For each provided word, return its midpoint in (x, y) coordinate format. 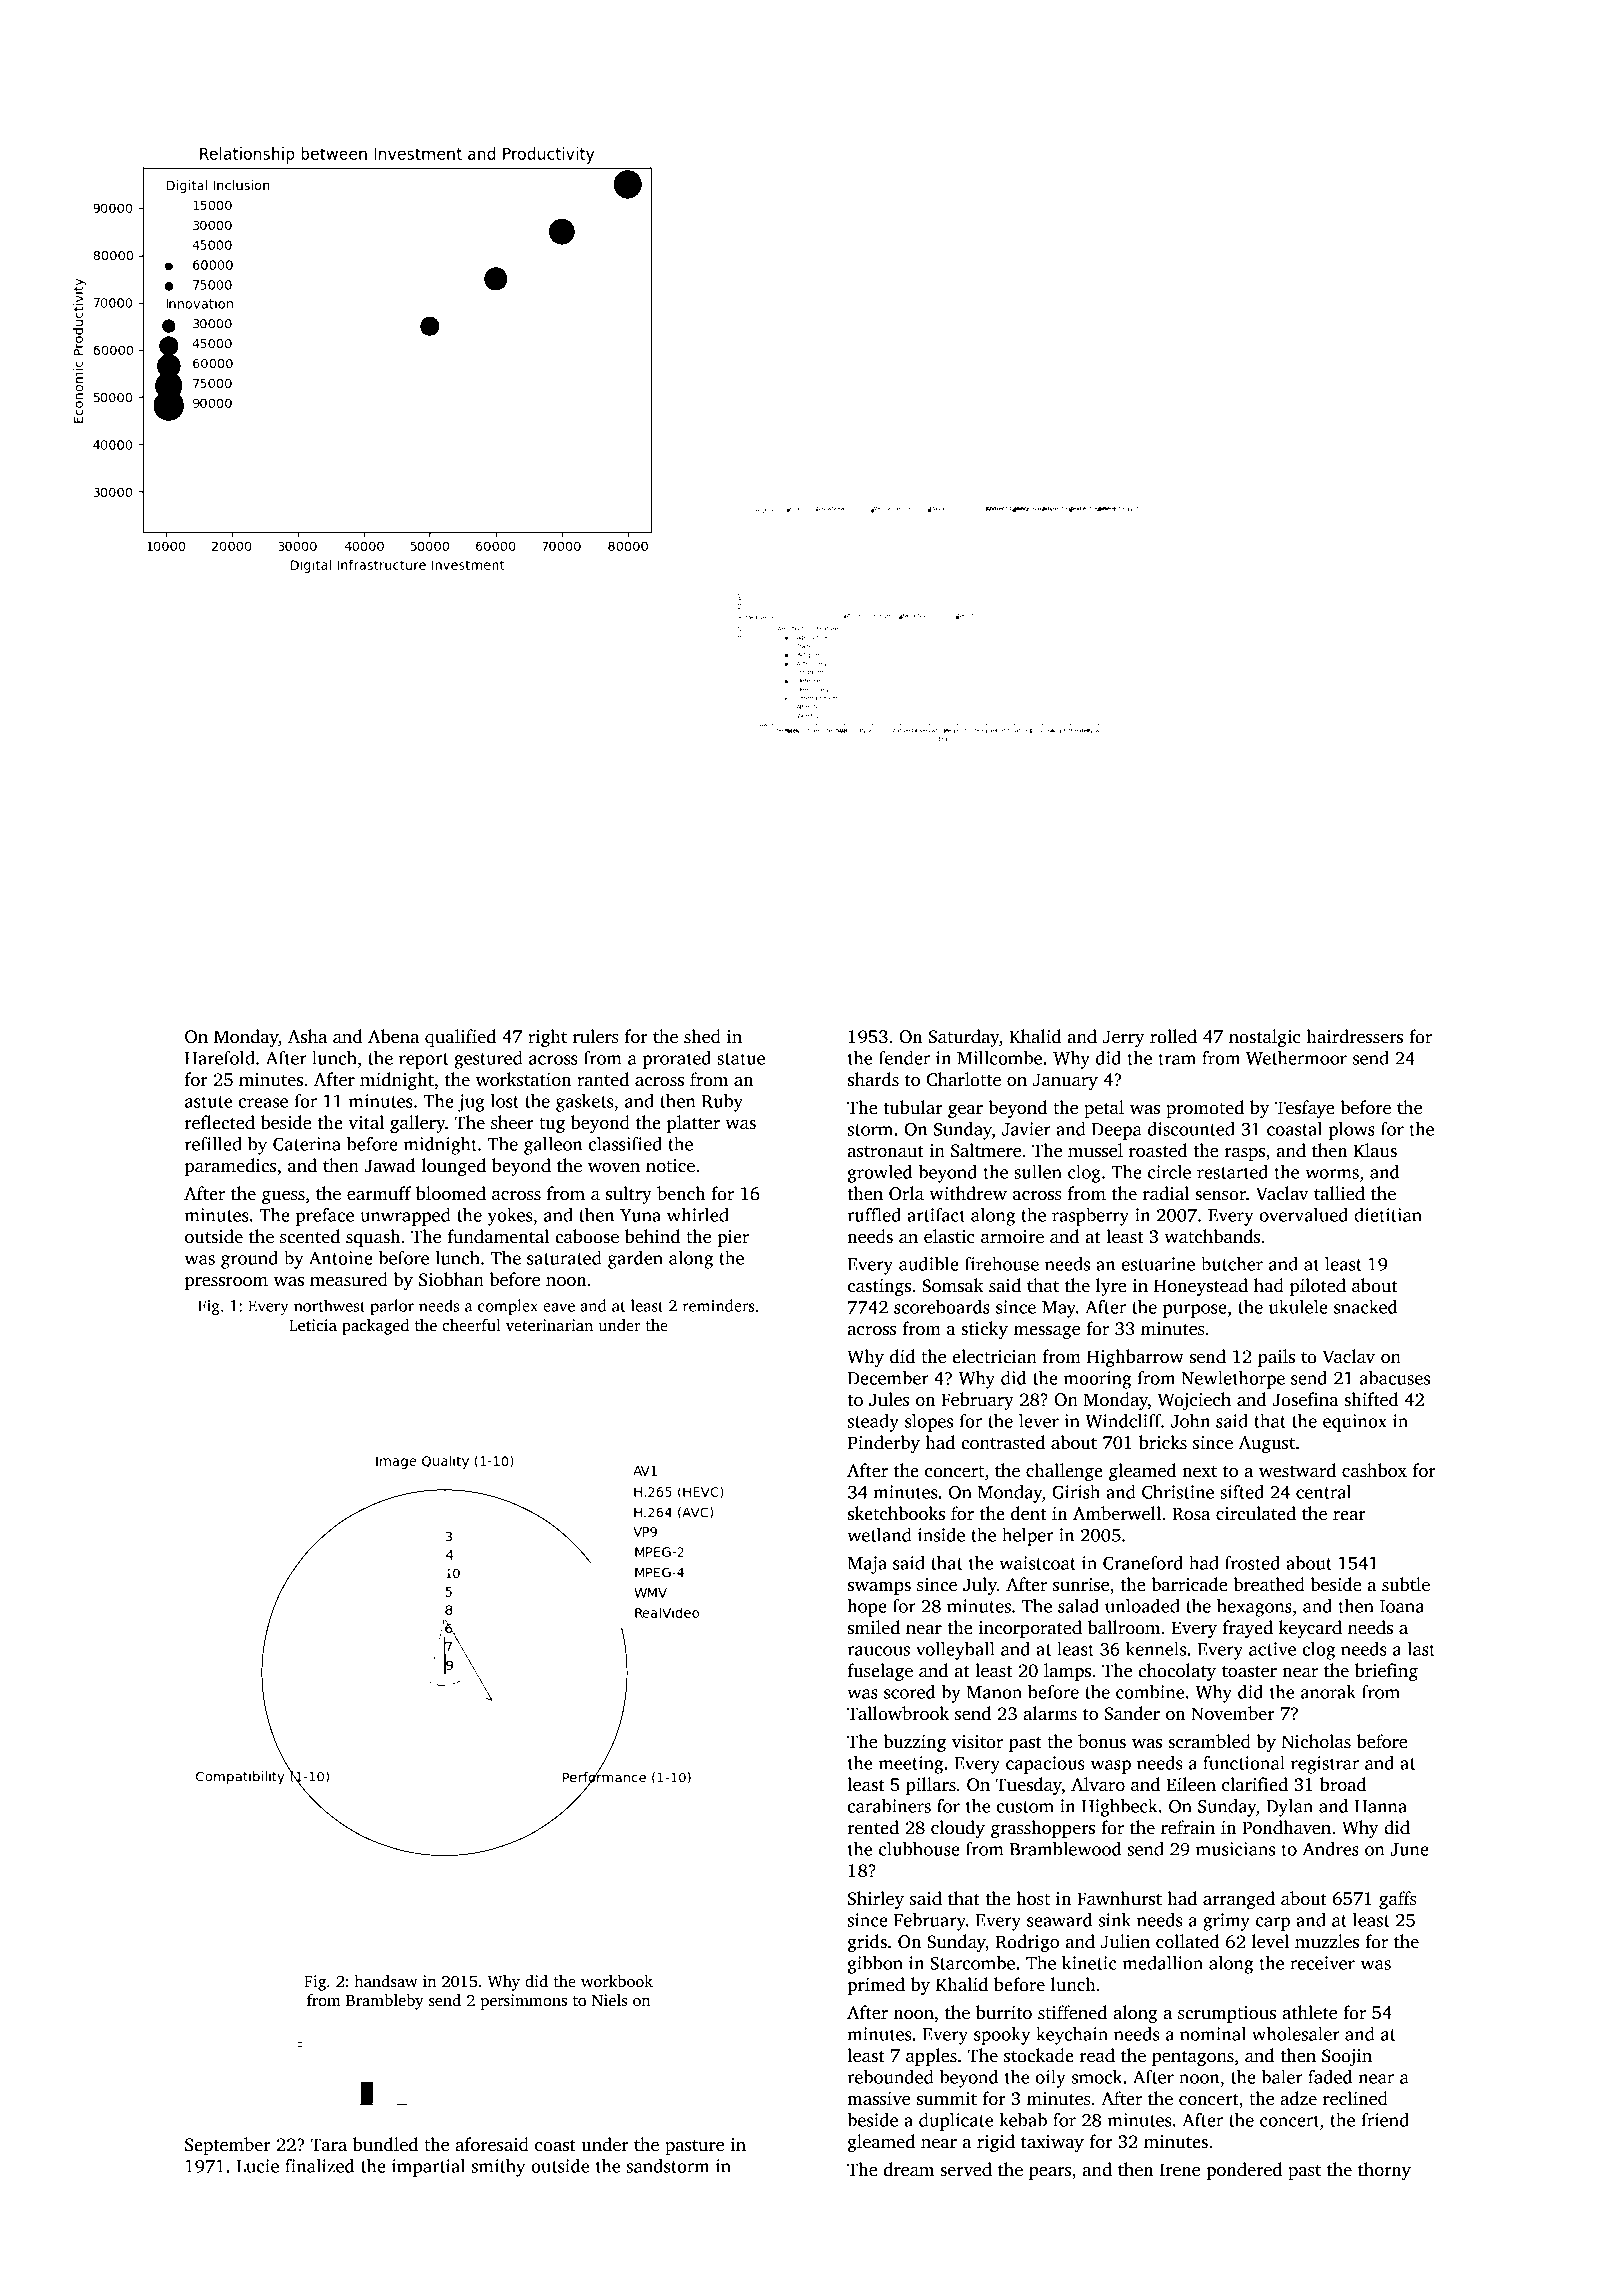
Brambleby (385, 2002)
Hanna (1381, 1806)
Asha (307, 1036)
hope (867, 1608)
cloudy (958, 1829)
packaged (375, 1327)
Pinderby (884, 1444)
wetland (879, 1535)
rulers (596, 1036)
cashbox (1374, 1470)
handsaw (386, 1981)
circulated (1256, 1513)
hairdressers (1354, 1036)
